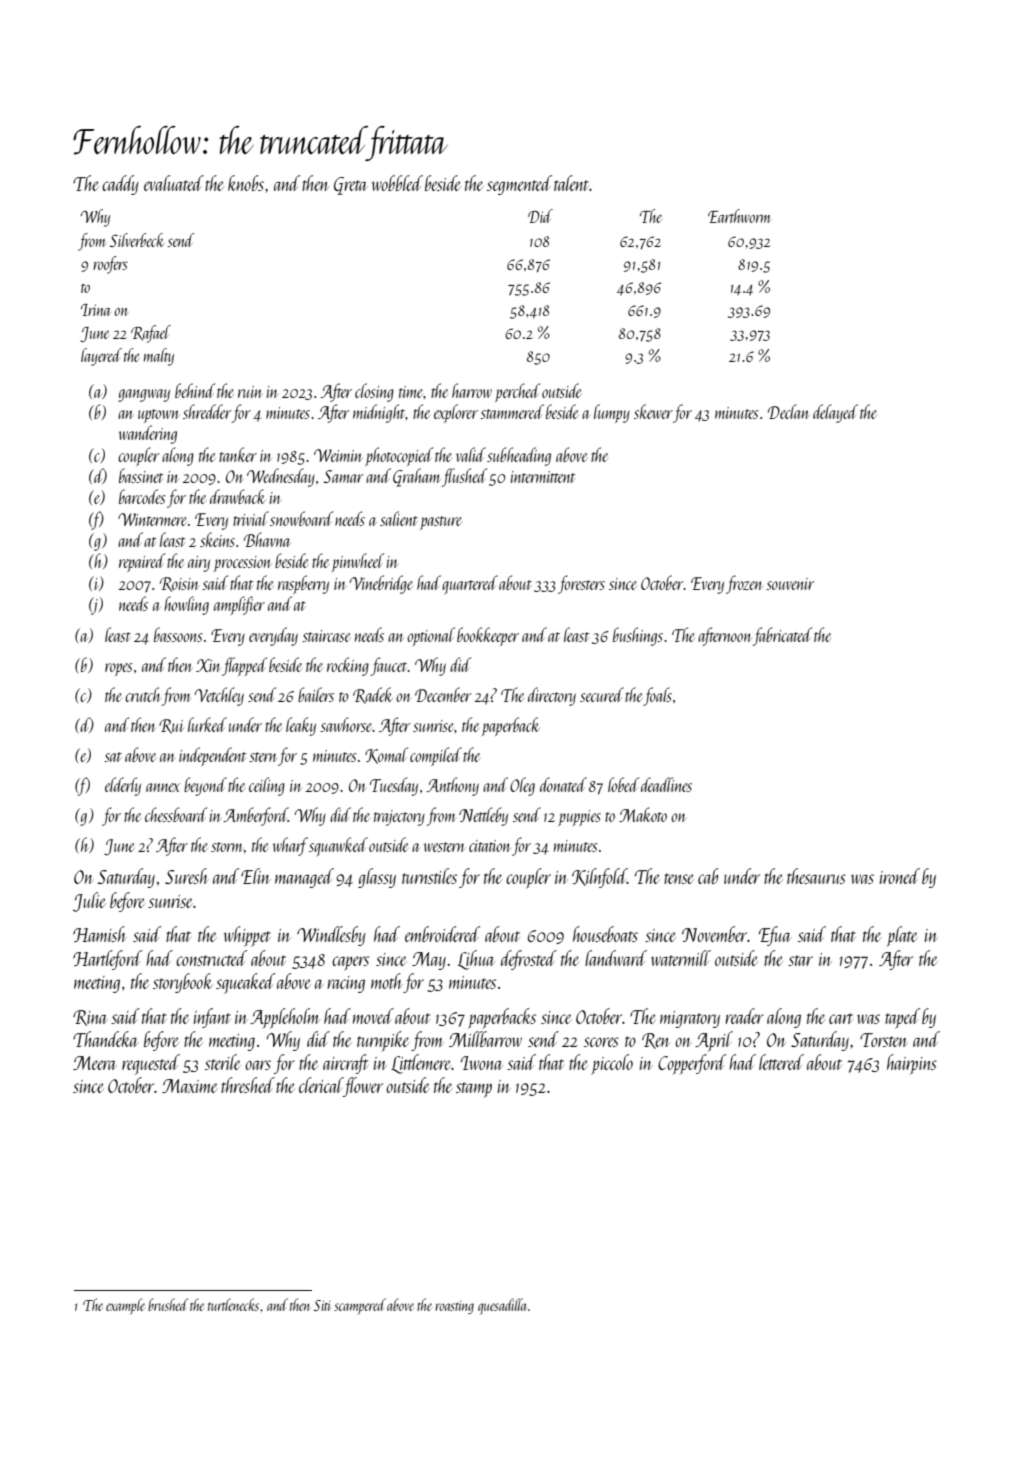  I want to click on Earthworm, so click(739, 216).
